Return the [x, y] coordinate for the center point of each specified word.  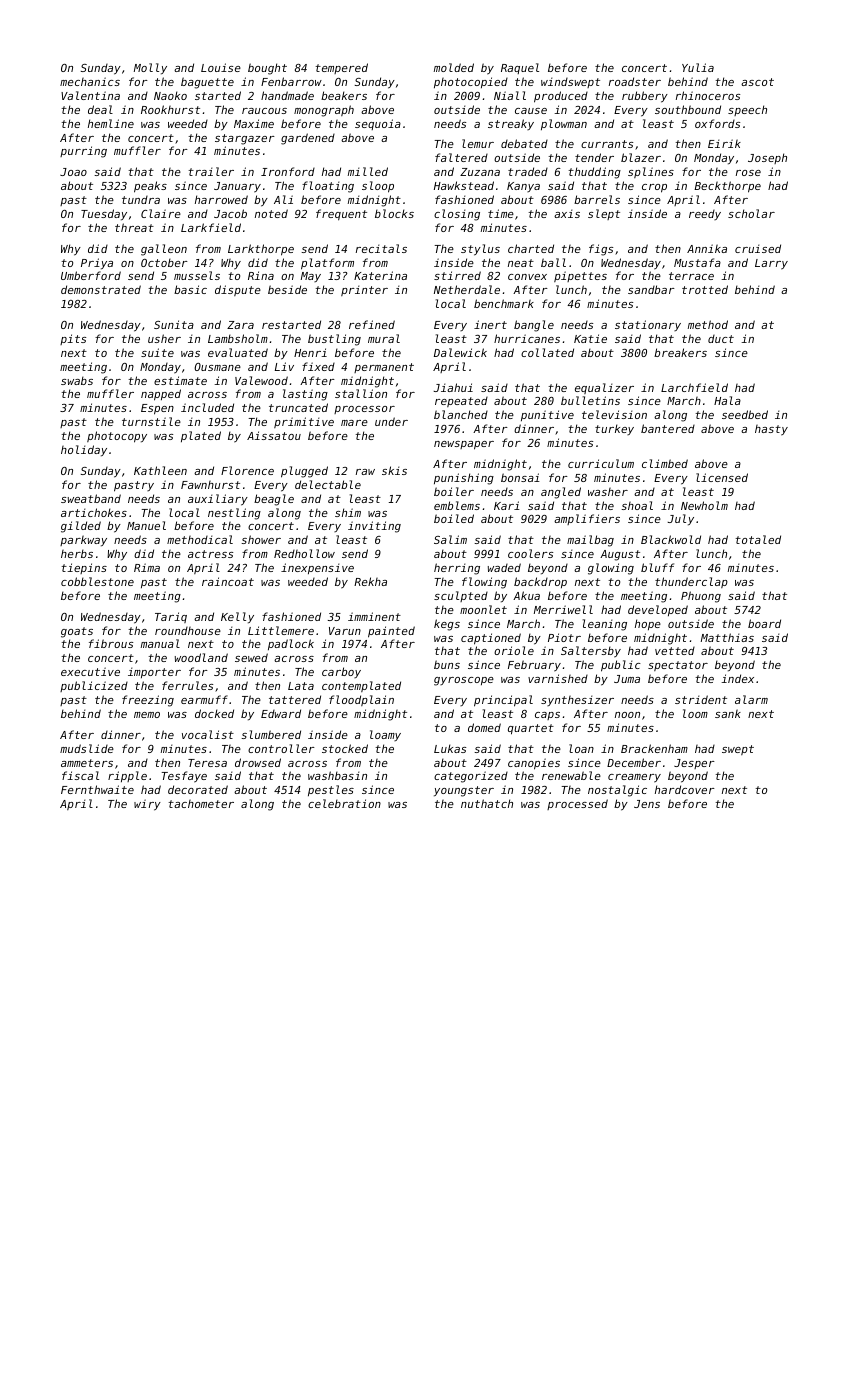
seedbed [745, 414]
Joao [73, 172]
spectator [678, 666]
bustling [334, 340]
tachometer [201, 804]
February [534, 666]
